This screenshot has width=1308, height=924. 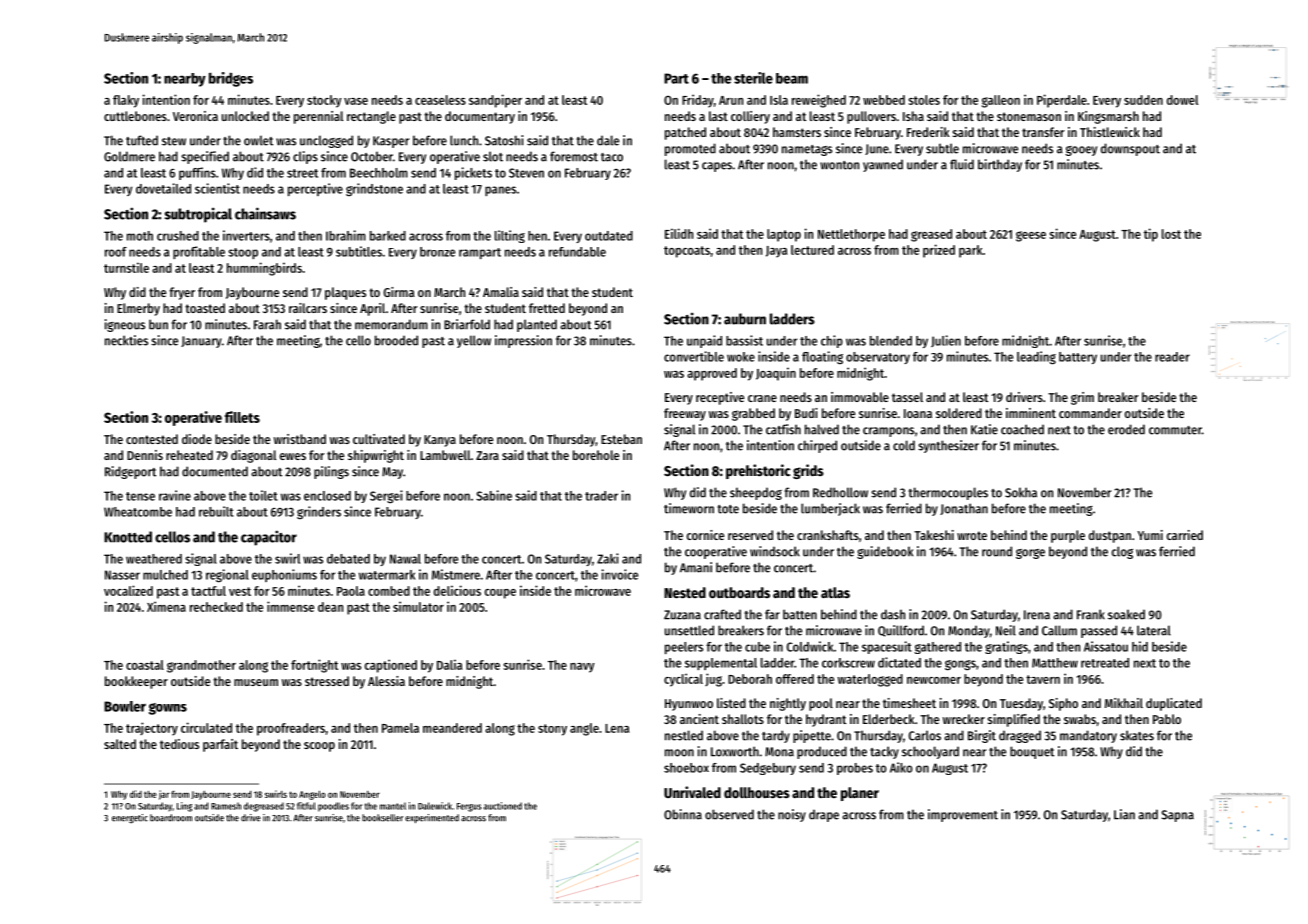 I want to click on pool, so click(x=821, y=704).
